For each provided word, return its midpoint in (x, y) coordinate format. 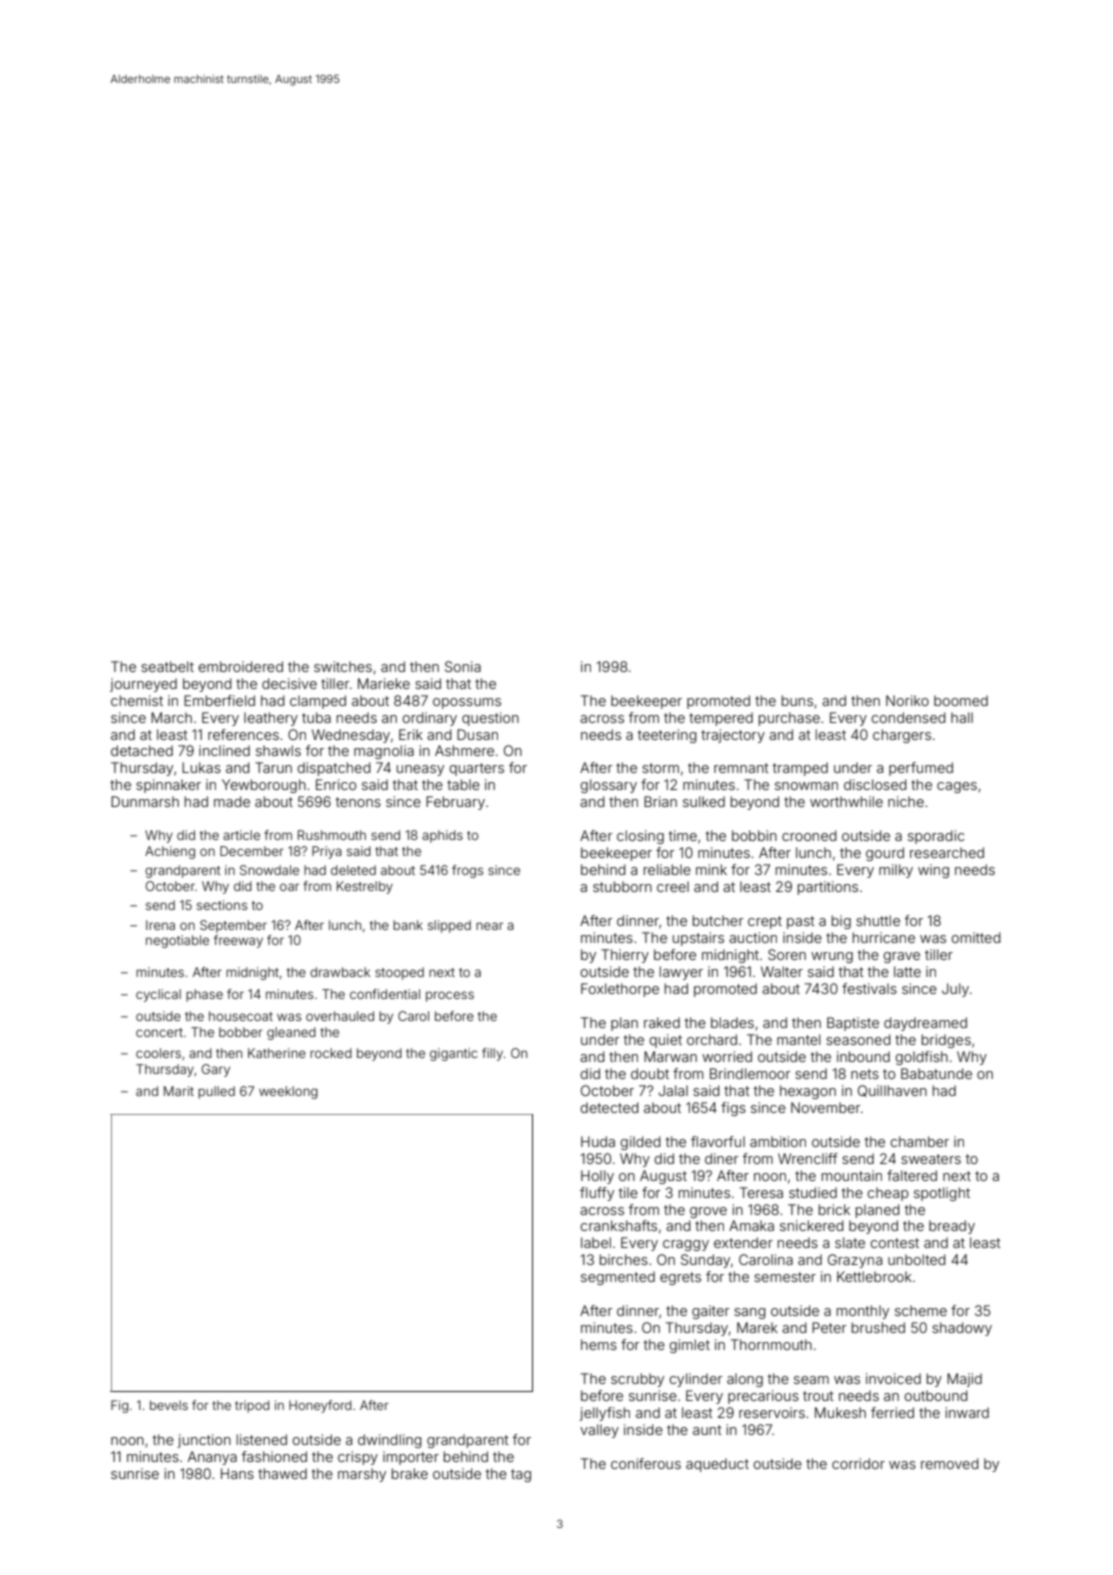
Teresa (761, 1192)
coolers (158, 1053)
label (596, 1242)
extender (743, 1242)
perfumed (921, 769)
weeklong (288, 1092)
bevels (169, 1405)
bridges (946, 1041)
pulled (216, 1092)
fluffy (597, 1194)
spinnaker (168, 786)
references (243, 734)
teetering (667, 736)
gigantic (454, 1054)
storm (660, 768)
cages (957, 787)
